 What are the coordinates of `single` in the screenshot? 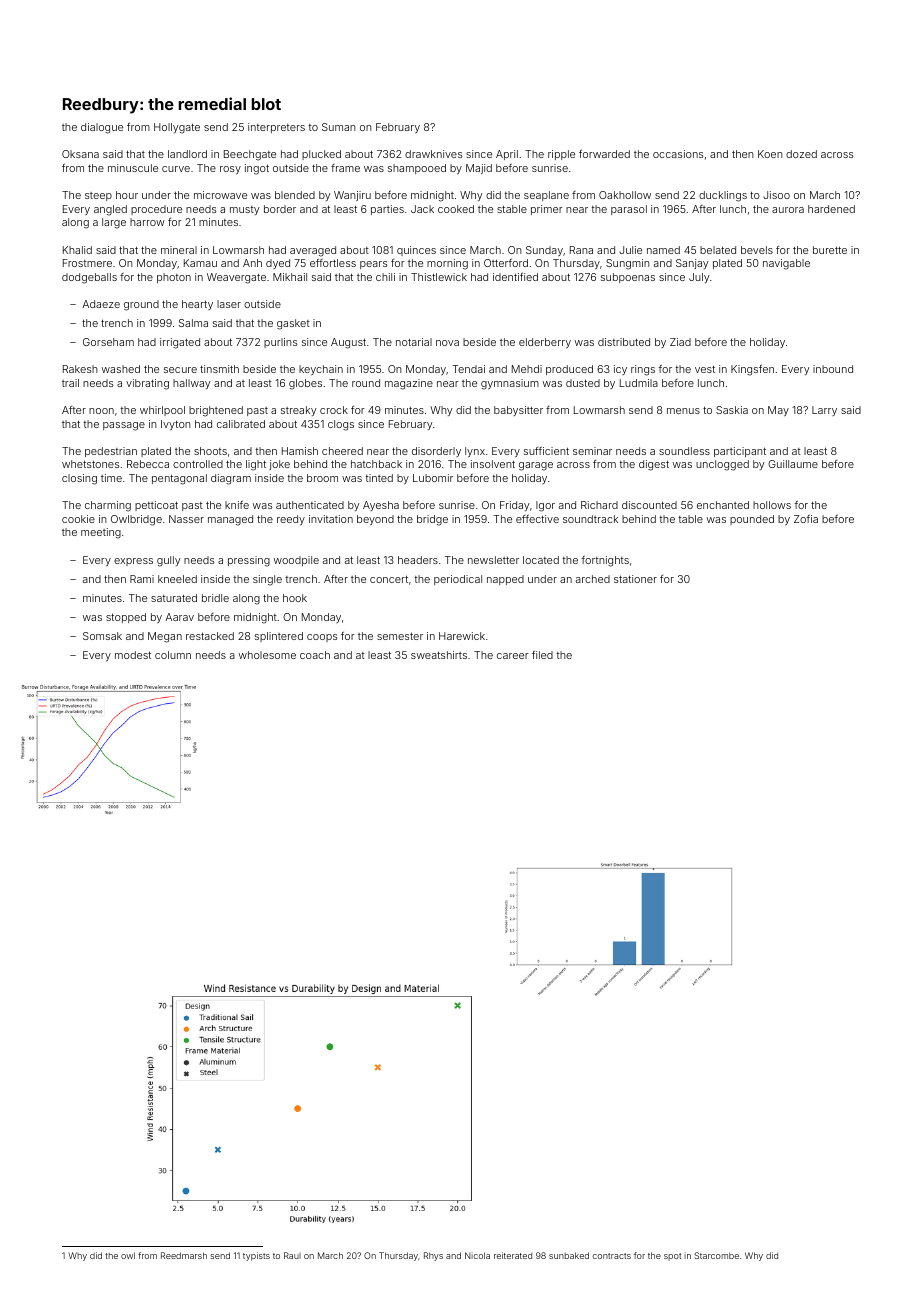 It's located at (267, 580).
